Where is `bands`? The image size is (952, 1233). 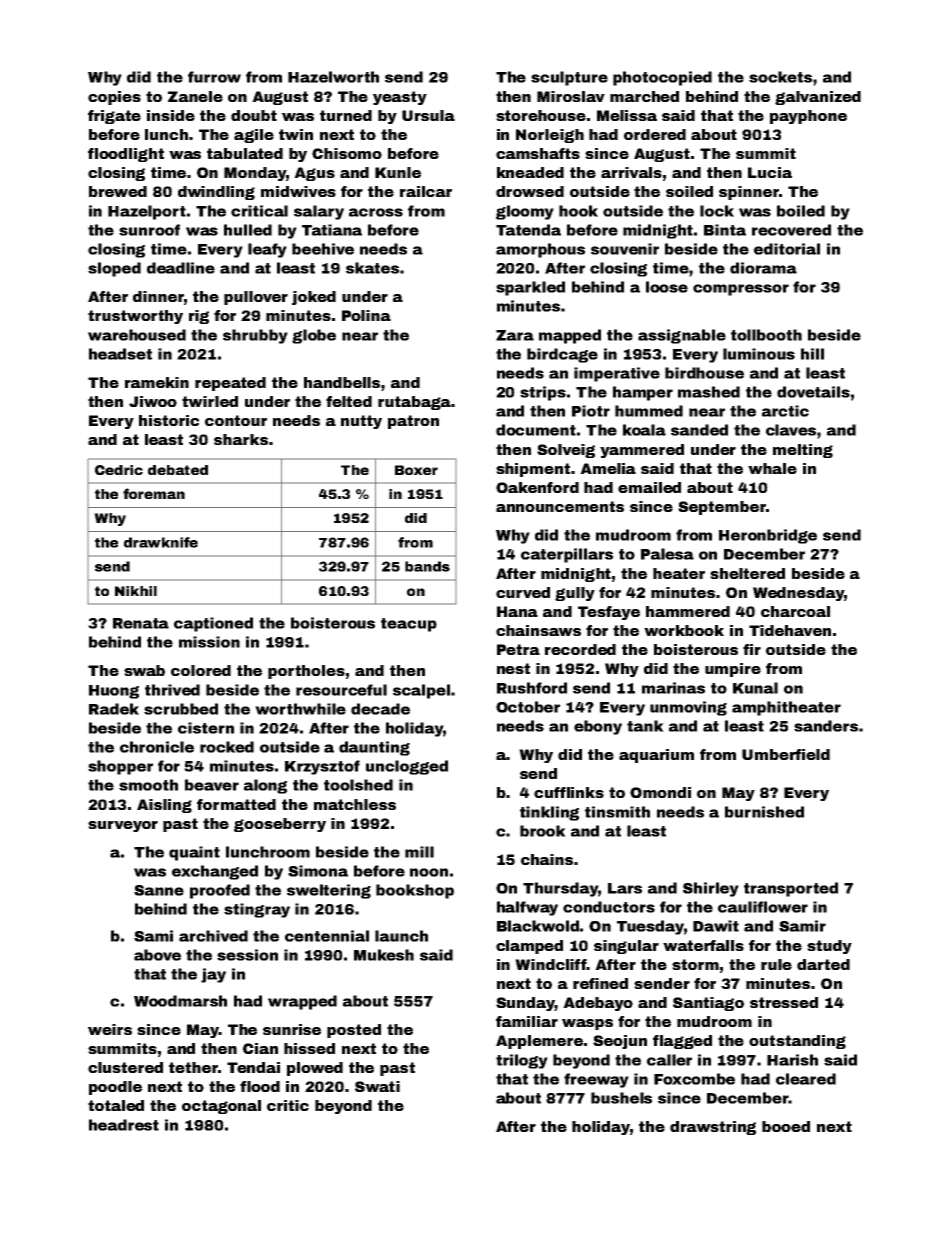 bands is located at coordinates (427, 566).
